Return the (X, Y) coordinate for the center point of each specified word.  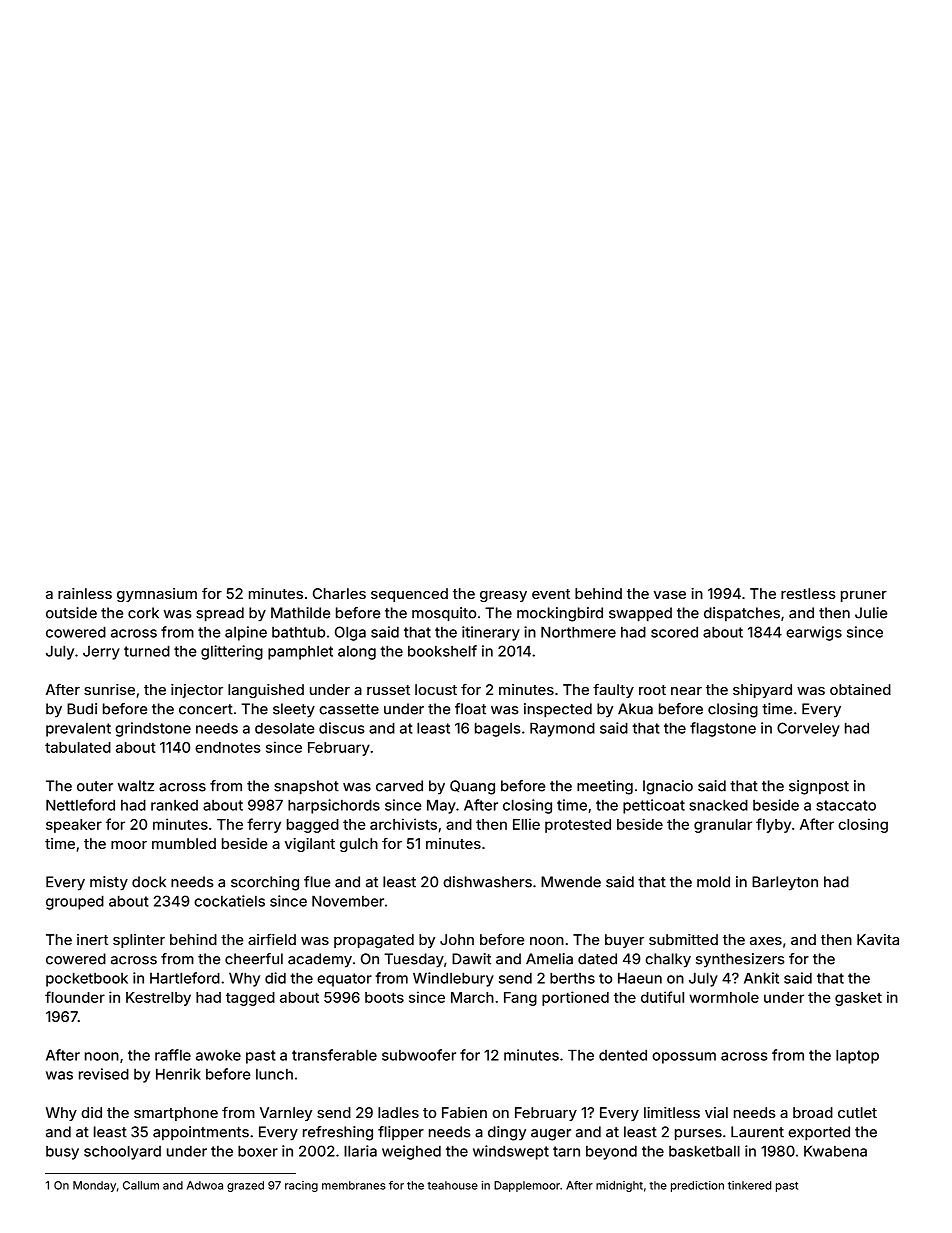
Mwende (571, 882)
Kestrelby (158, 999)
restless (808, 593)
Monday (94, 1186)
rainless (85, 593)
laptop (857, 1056)
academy (320, 960)
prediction (697, 1186)
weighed (411, 1152)
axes (766, 941)
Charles (339, 593)
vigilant (310, 845)
